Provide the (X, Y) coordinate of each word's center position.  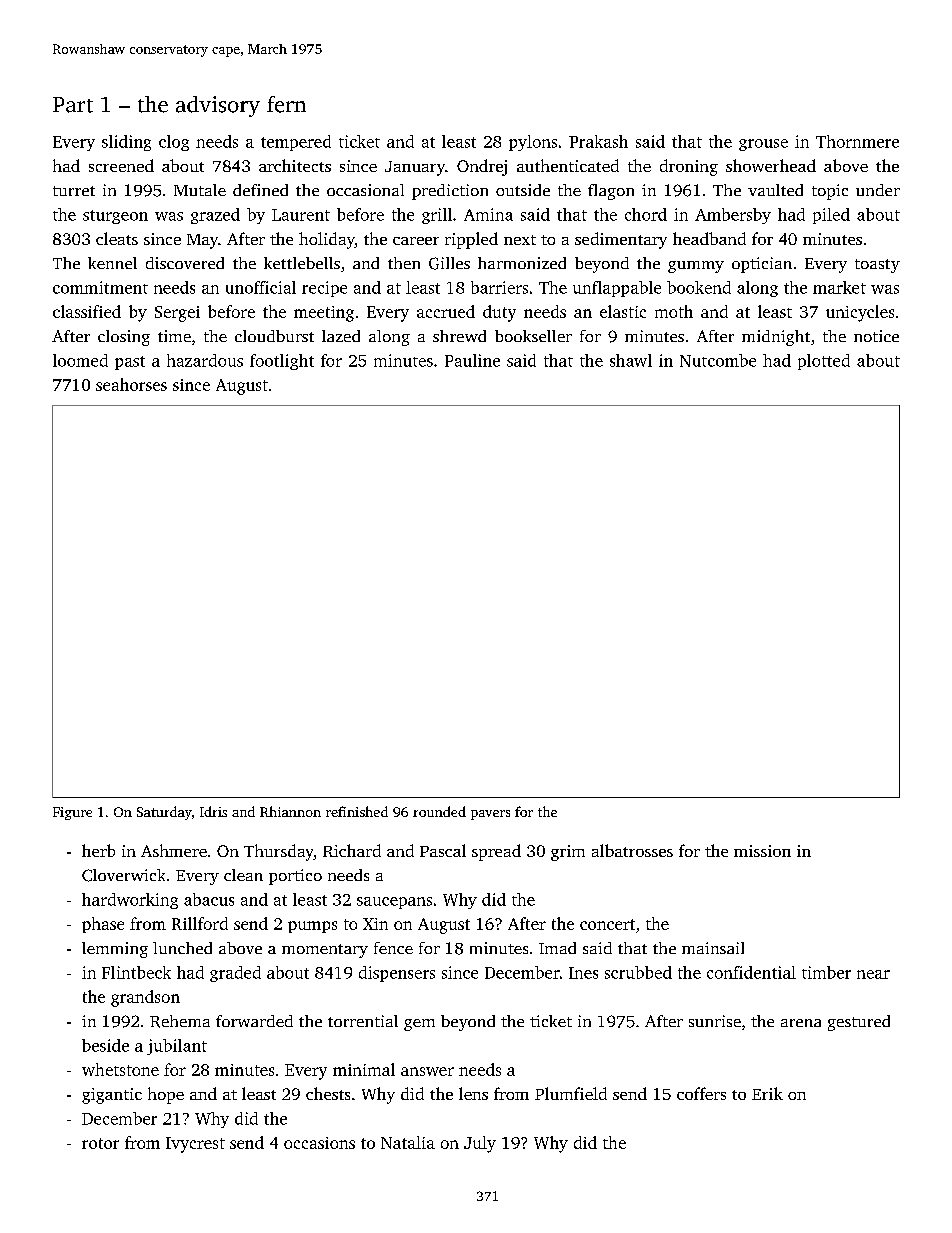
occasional (365, 190)
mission (762, 851)
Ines (583, 973)
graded (235, 974)
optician (762, 265)
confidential (751, 972)
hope (166, 1095)
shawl (631, 360)
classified (87, 311)
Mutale (200, 190)
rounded (439, 811)
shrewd (459, 336)
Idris (213, 811)
